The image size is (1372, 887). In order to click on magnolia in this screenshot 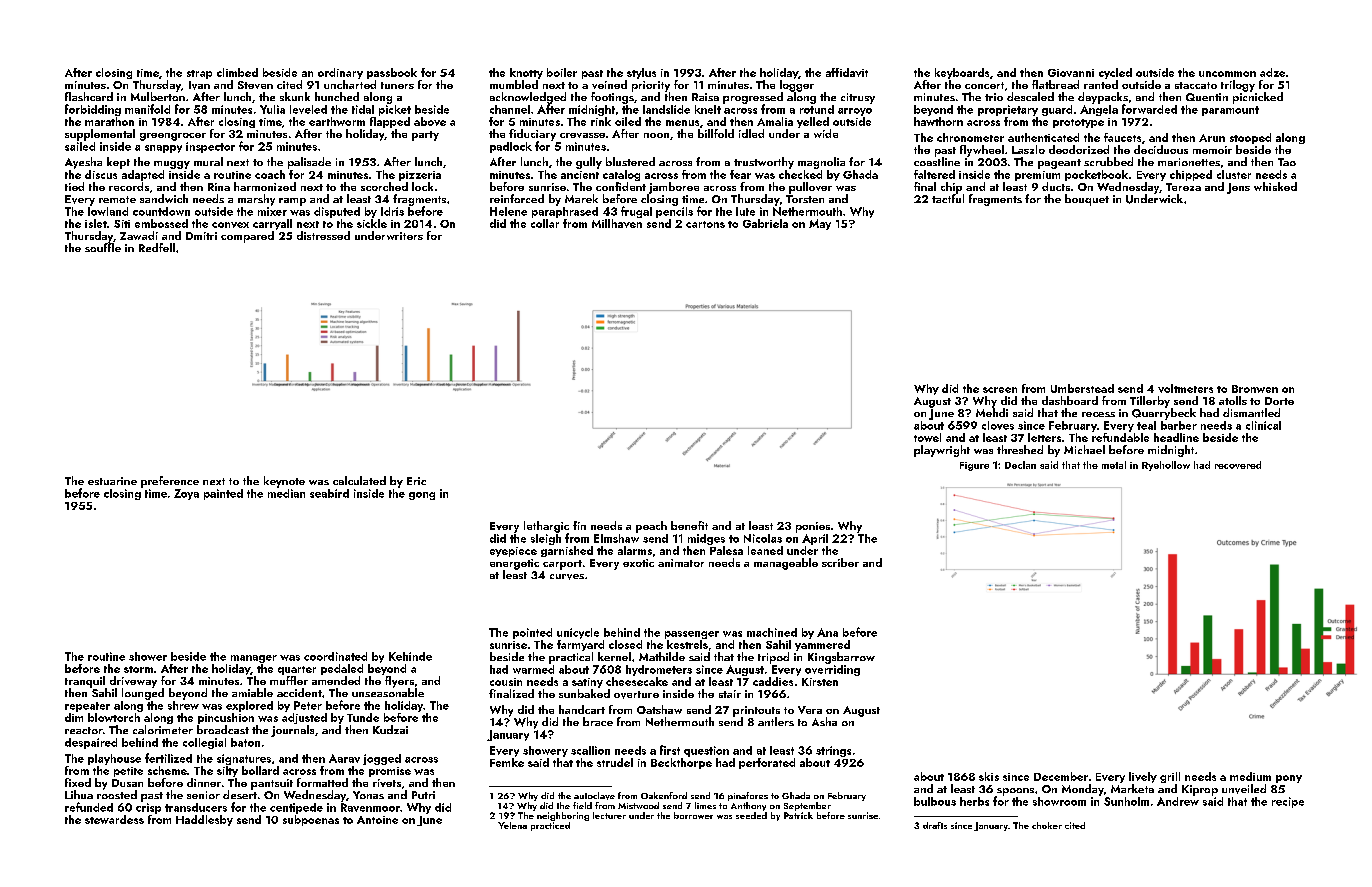, I will do `click(821, 163)`.
